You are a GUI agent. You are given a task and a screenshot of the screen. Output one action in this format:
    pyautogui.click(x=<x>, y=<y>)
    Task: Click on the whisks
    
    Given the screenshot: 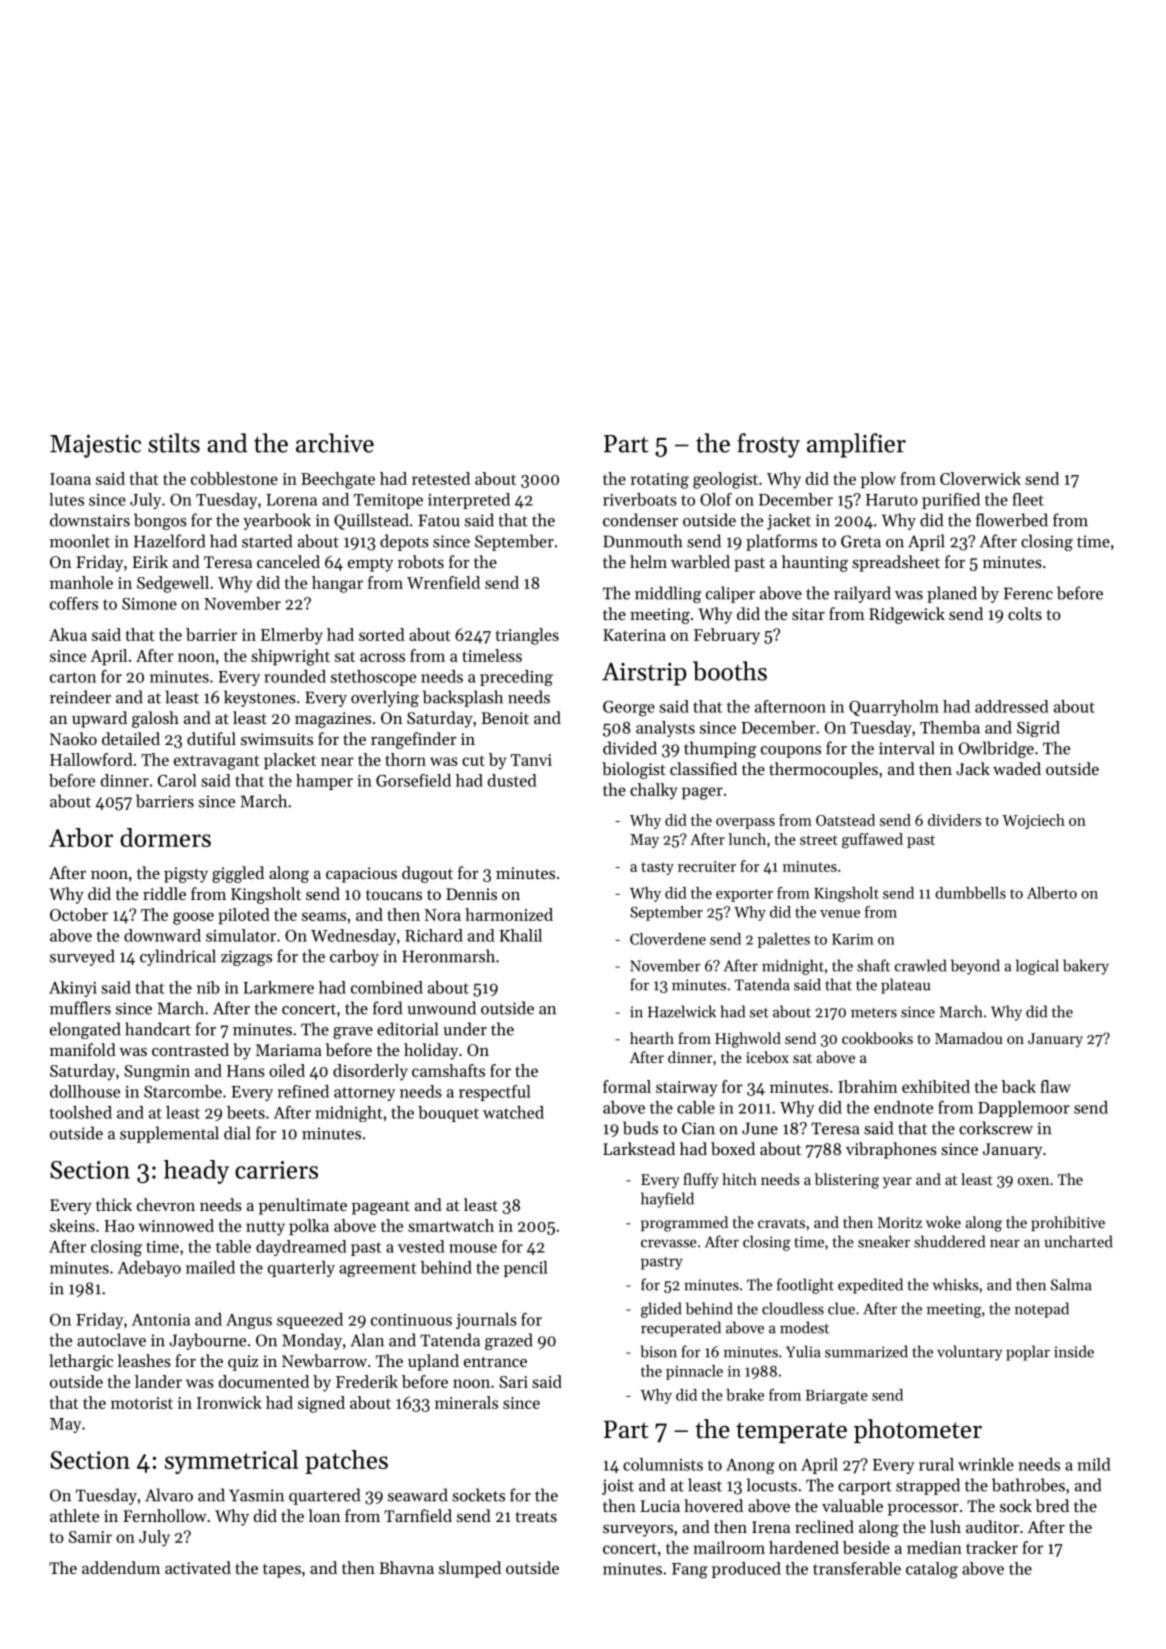 What is the action you would take?
    pyautogui.click(x=955, y=1284)
